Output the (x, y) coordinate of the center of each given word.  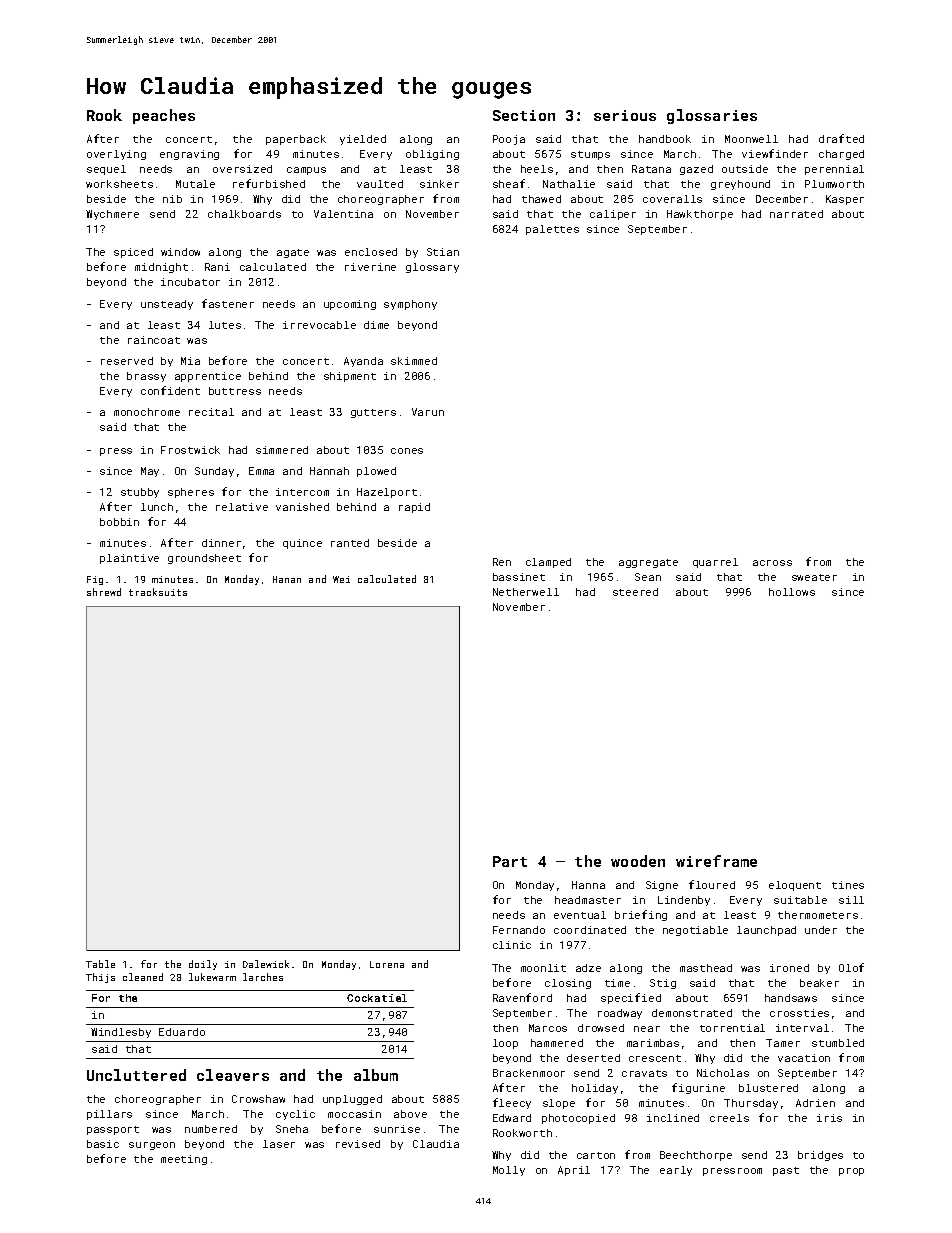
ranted (350, 543)
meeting (184, 1160)
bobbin (119, 522)
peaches (164, 116)
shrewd (104, 592)
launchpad (766, 931)
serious (625, 115)
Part (510, 861)
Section (524, 115)
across (772, 563)
